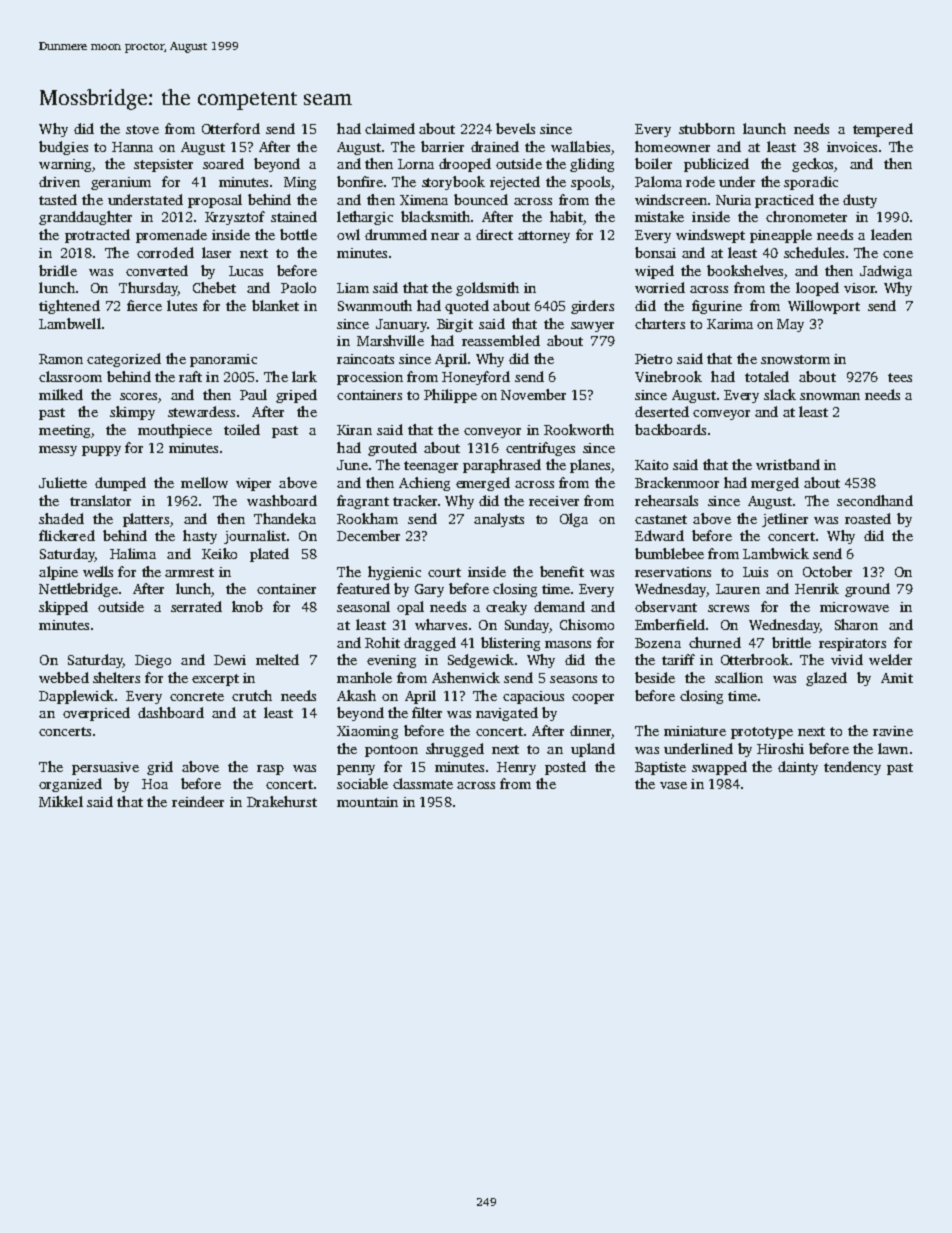  I want to click on soared, so click(223, 163).
